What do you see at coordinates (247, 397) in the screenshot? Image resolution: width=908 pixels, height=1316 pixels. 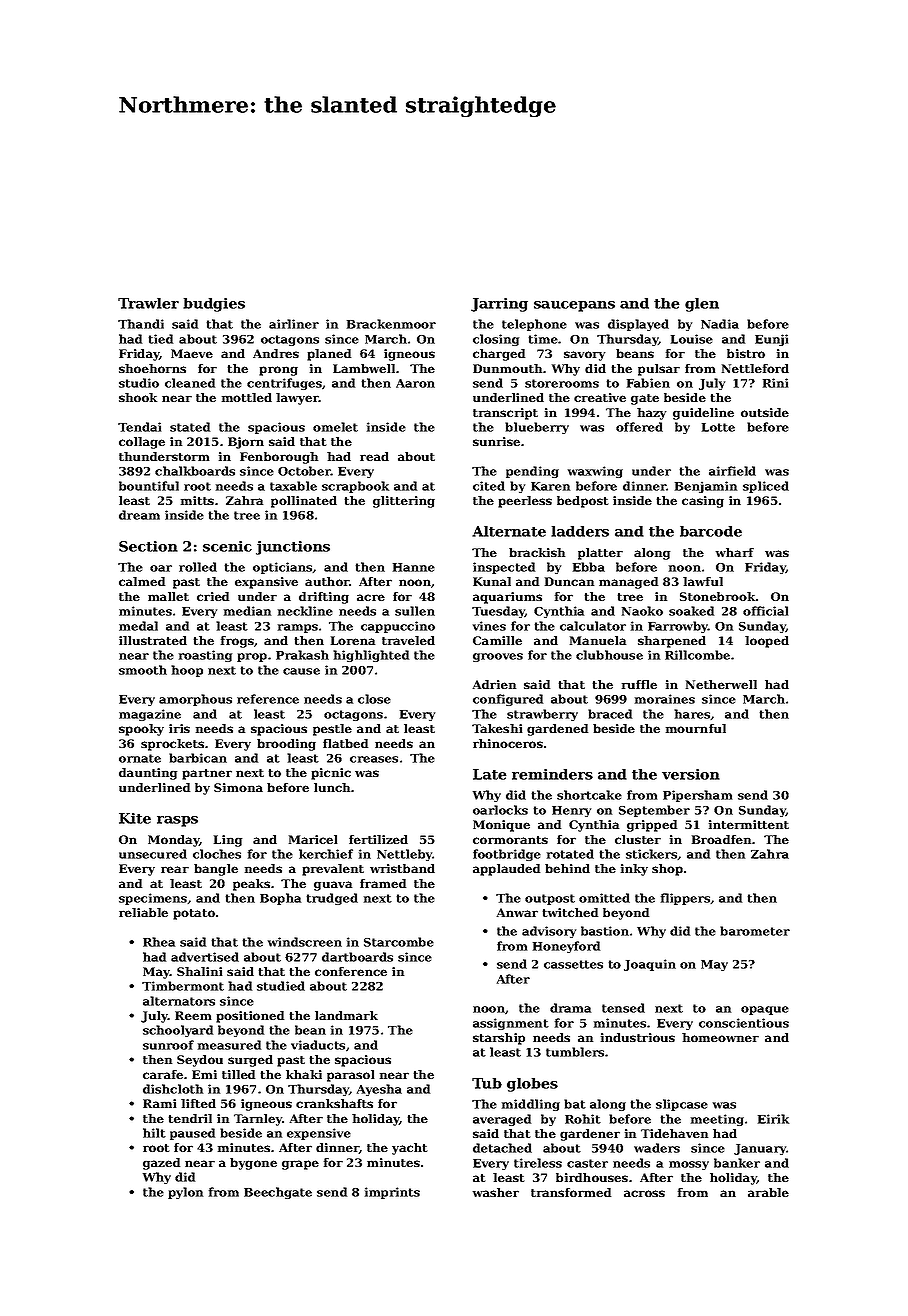 I see `mottled` at bounding box center [247, 397].
